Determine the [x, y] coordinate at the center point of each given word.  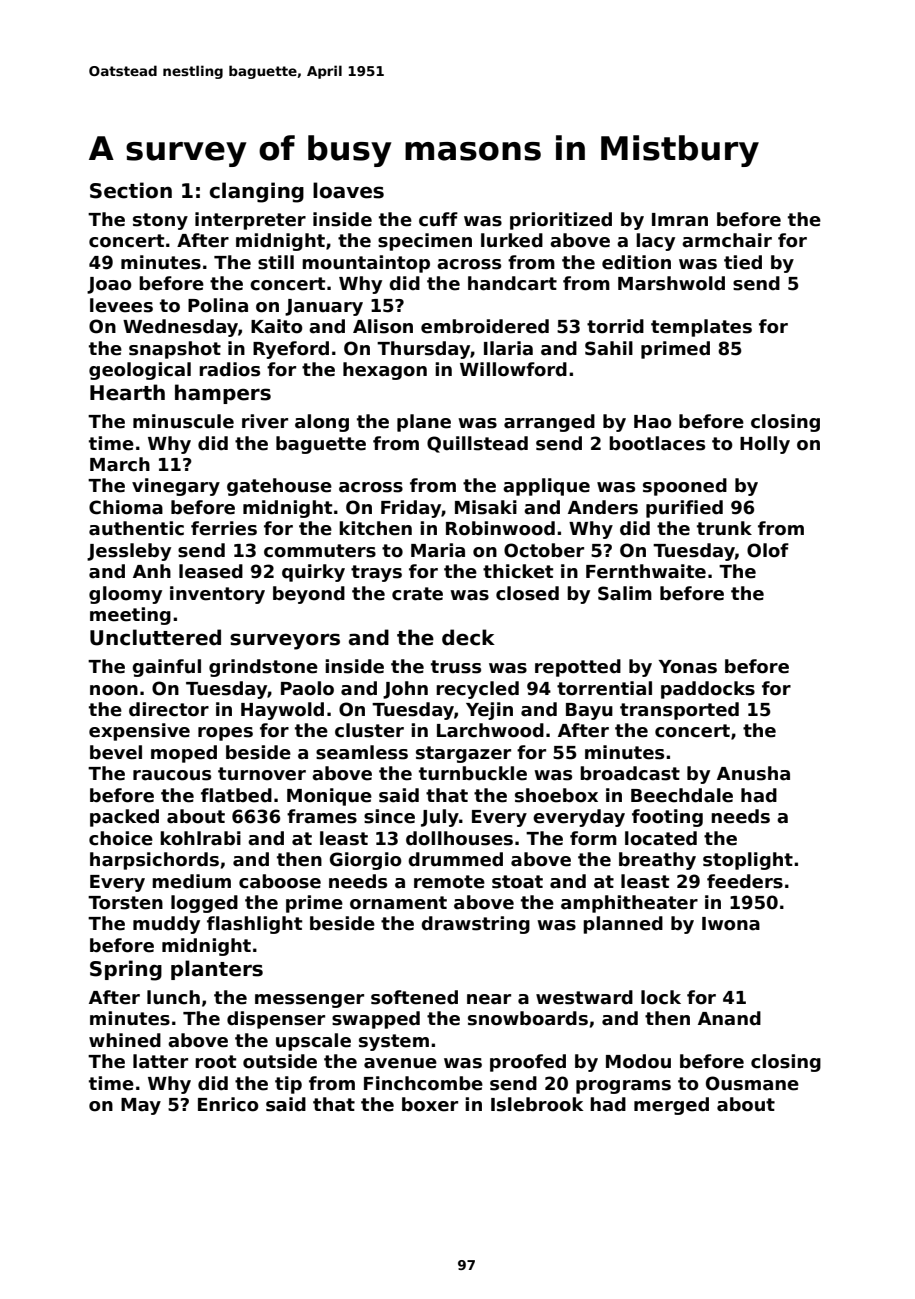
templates [701, 328]
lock [661, 997]
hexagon [385, 371]
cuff [438, 219]
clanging [257, 192]
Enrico [228, 1104]
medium [191, 881]
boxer [430, 1104]
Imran [680, 220]
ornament [398, 903]
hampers [223, 394]
